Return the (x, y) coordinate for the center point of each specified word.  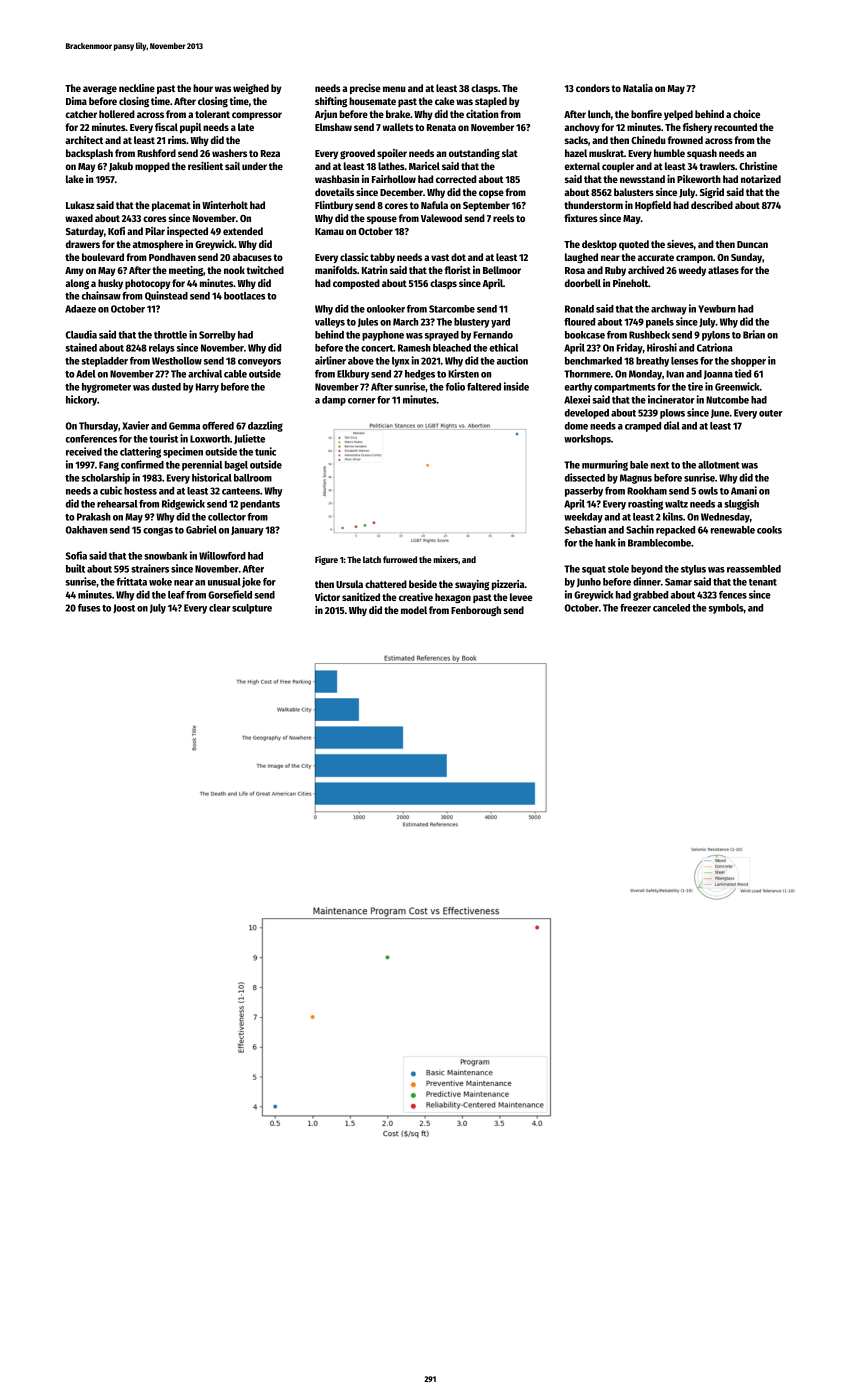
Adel (85, 374)
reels (503, 218)
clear (219, 608)
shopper (748, 362)
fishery (697, 128)
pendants (260, 505)
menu (394, 89)
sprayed (442, 336)
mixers (446, 559)
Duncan (752, 244)
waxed (79, 218)
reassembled (754, 569)
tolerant (212, 114)
